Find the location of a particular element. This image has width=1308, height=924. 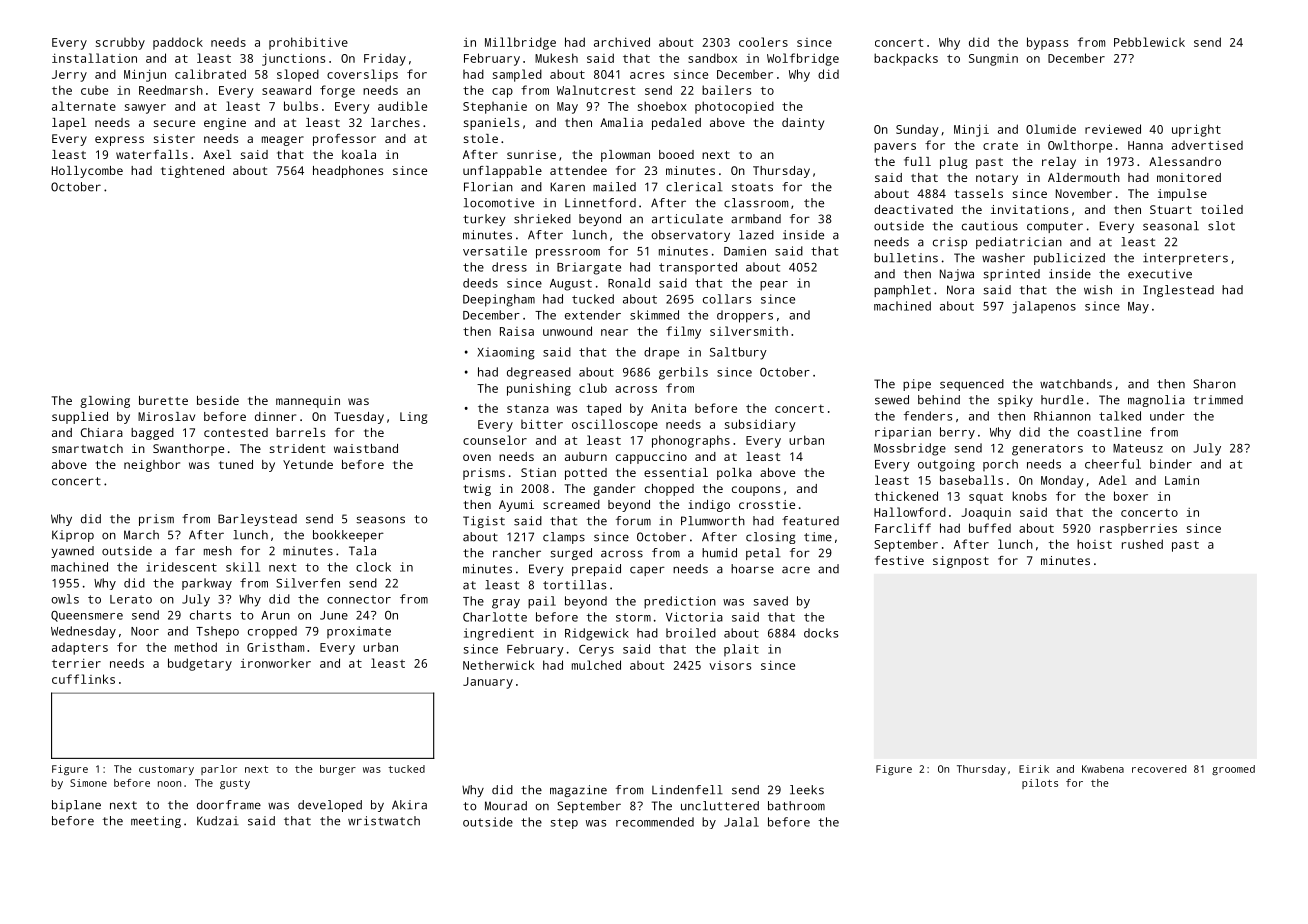

Amalia is located at coordinates (621, 122).
